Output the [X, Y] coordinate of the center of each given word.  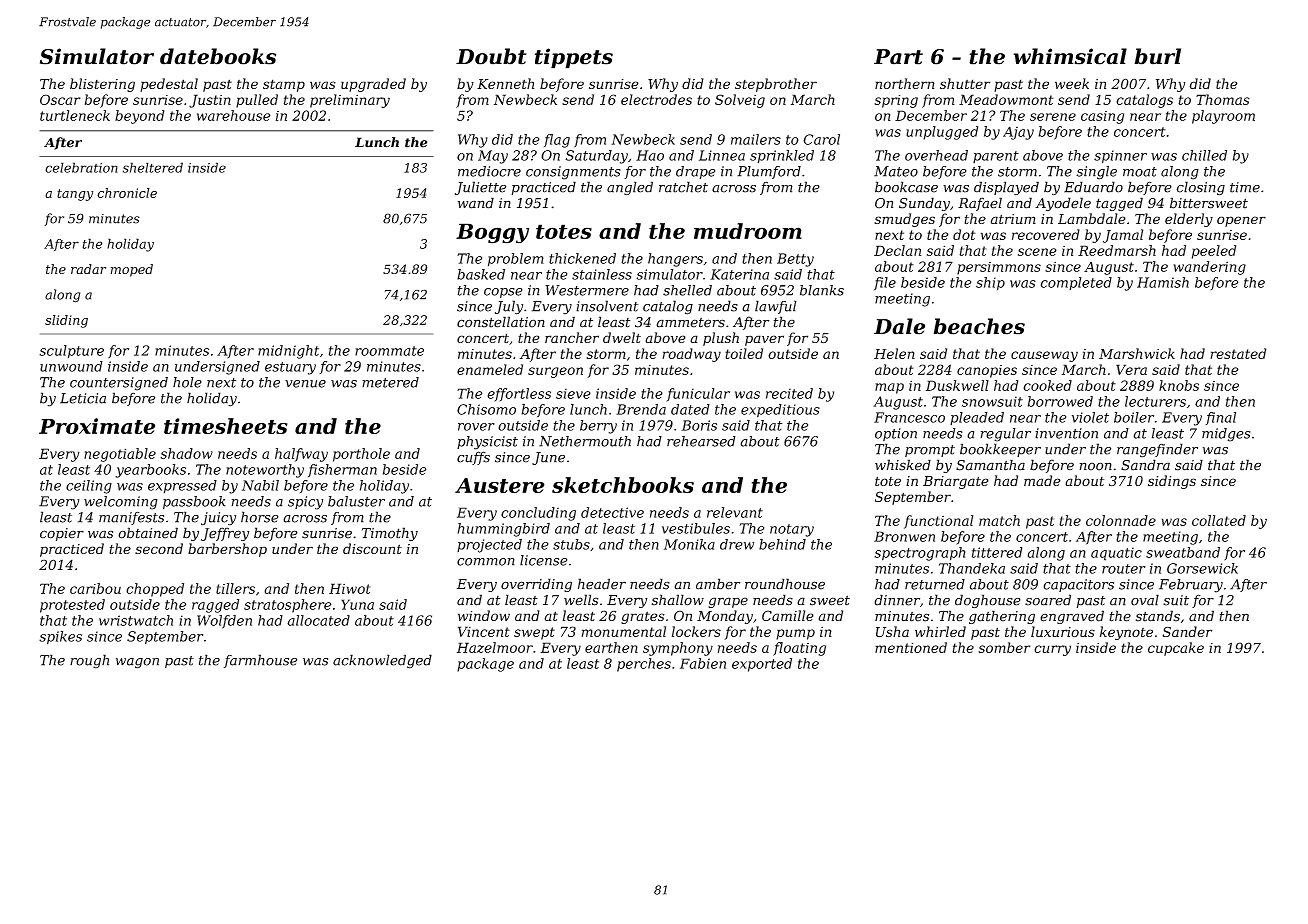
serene [1053, 117]
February [1191, 586]
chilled [1204, 155]
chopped [155, 590]
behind [782, 544]
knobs [1179, 385]
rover [476, 427]
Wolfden [224, 622]
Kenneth [505, 83]
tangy [75, 195]
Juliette [480, 188]
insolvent [607, 306]
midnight [288, 352]
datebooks [218, 56]
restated [1238, 353]
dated [690, 409]
